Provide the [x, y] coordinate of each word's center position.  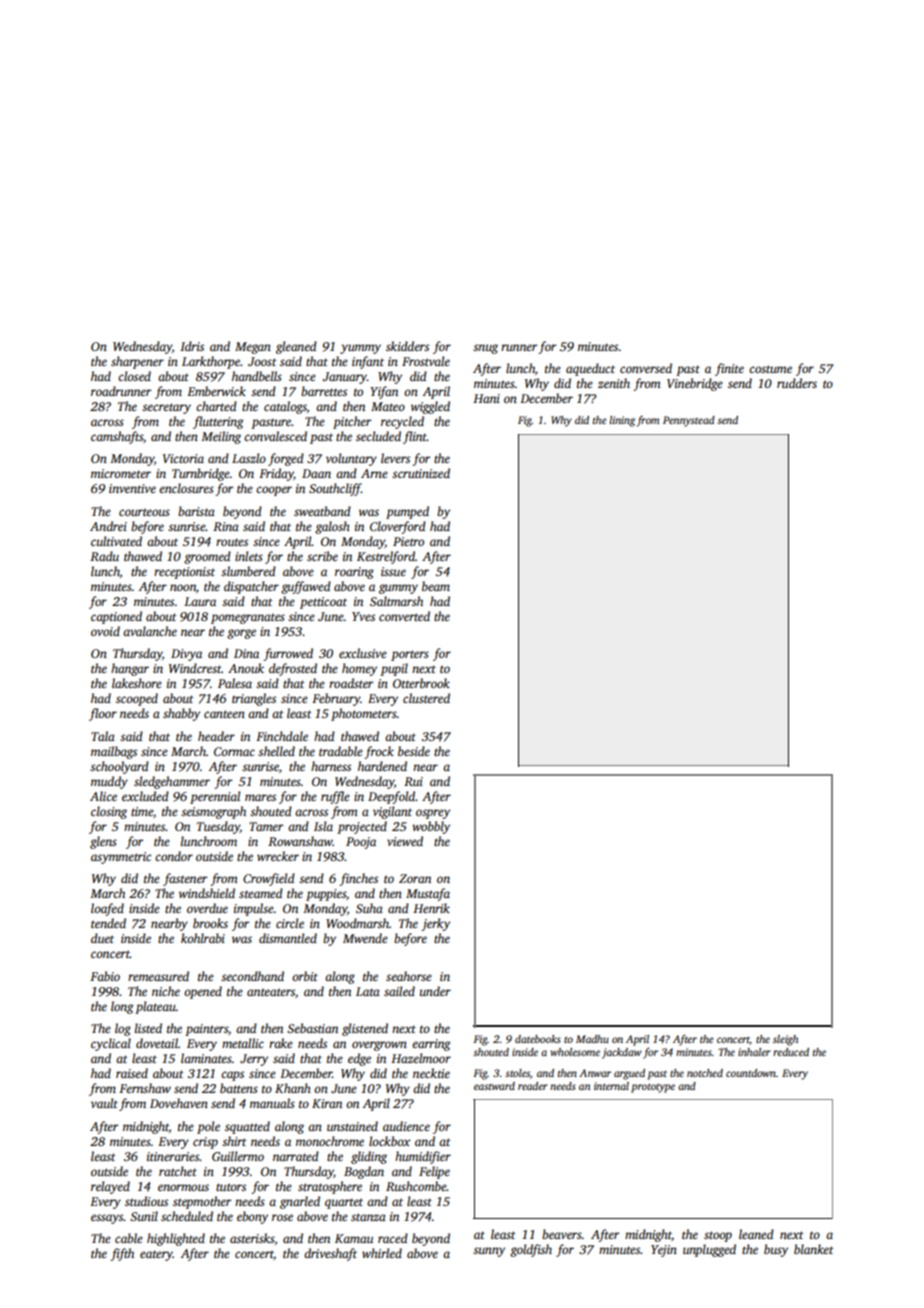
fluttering [218, 422]
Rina [226, 526]
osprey [433, 814]
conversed [646, 368]
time [142, 811]
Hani [486, 398]
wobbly [431, 827]
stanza [368, 1217]
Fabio [105, 976]
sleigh [785, 1040]
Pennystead [689, 421]
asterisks [252, 1238]
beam [436, 586]
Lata [368, 991]
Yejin [664, 1251]
